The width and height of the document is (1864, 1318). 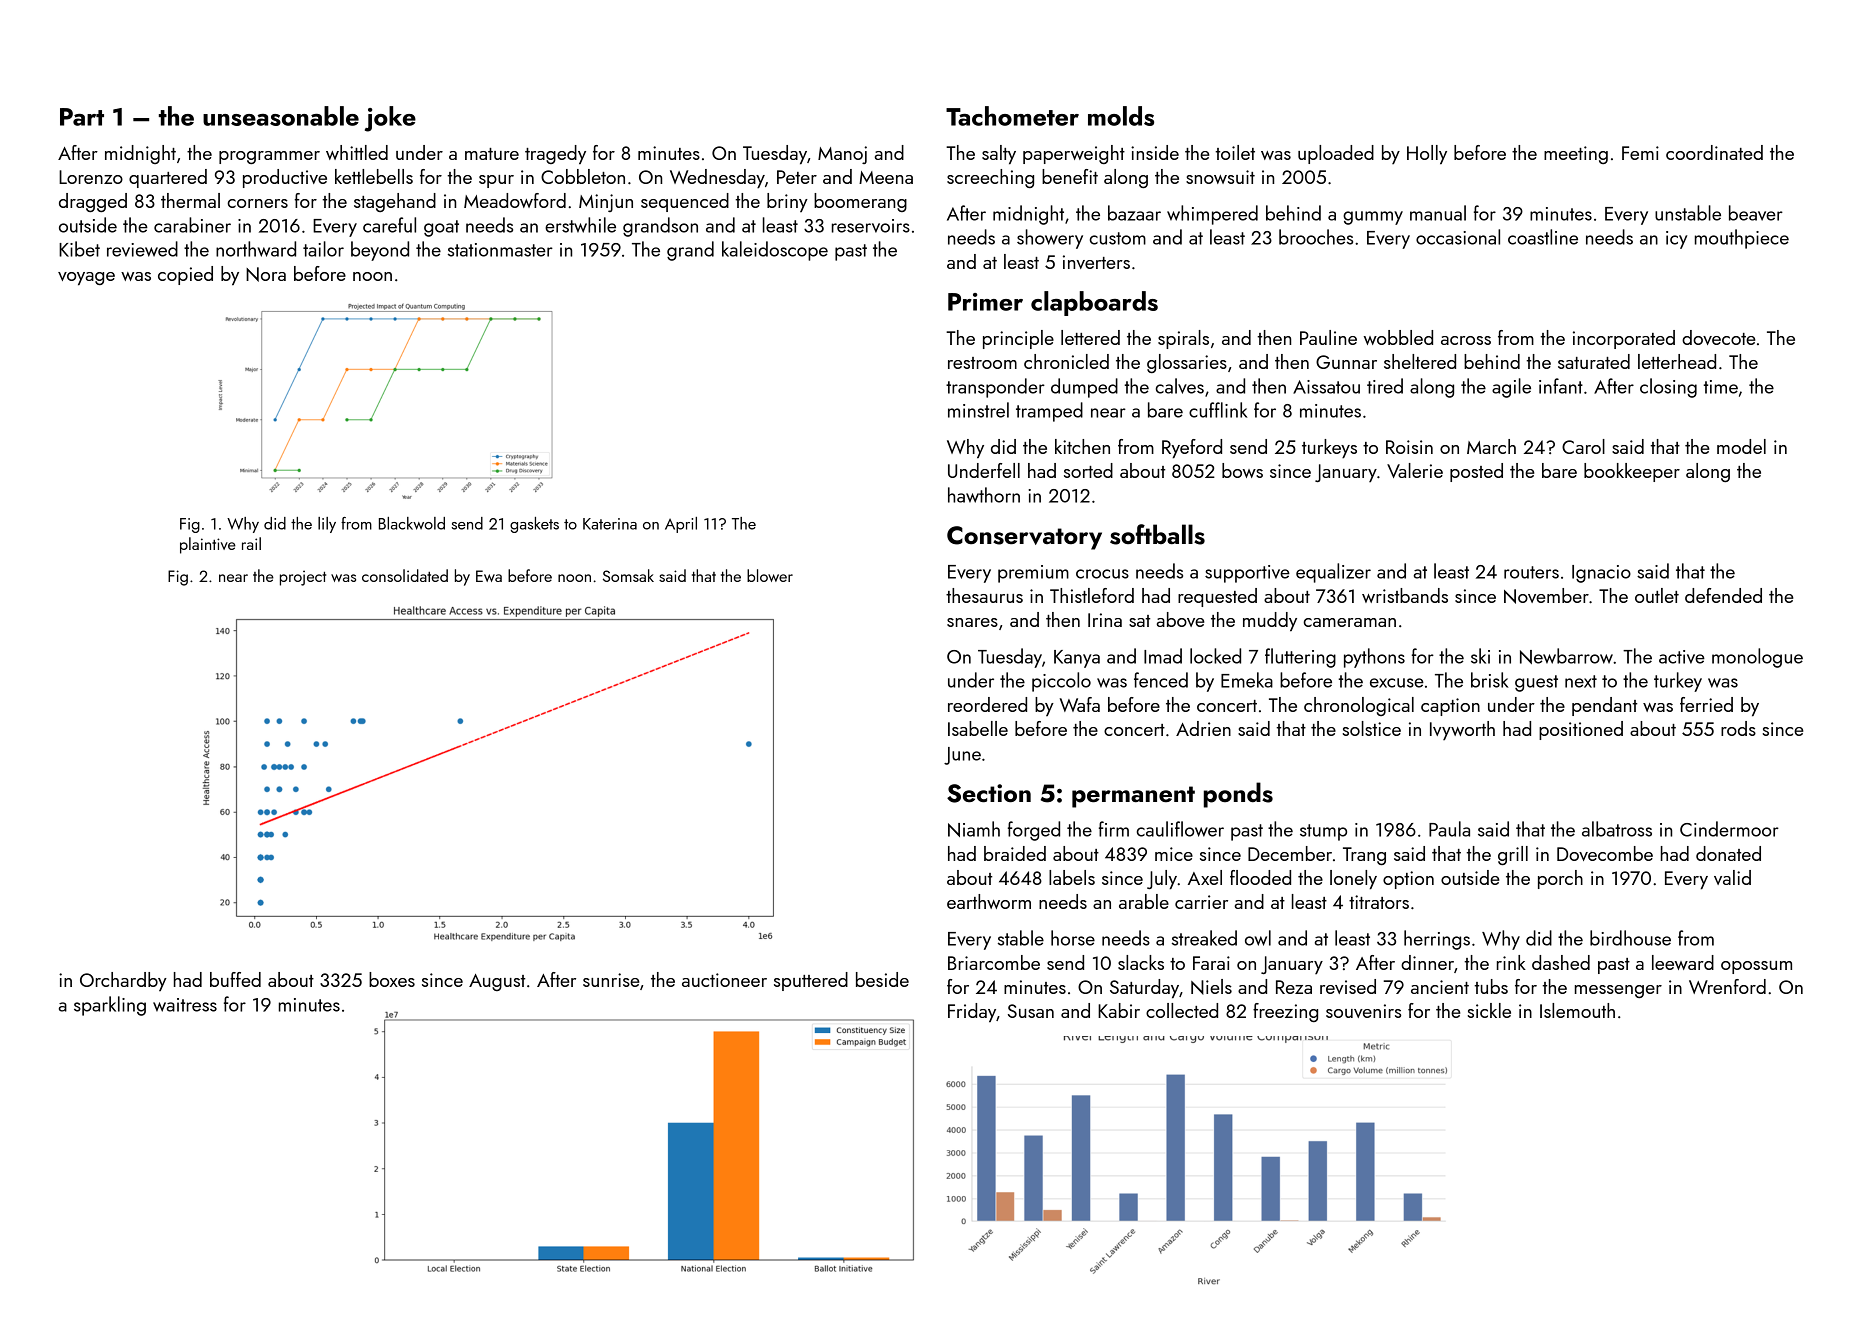 I want to click on reordered, so click(x=987, y=704).
